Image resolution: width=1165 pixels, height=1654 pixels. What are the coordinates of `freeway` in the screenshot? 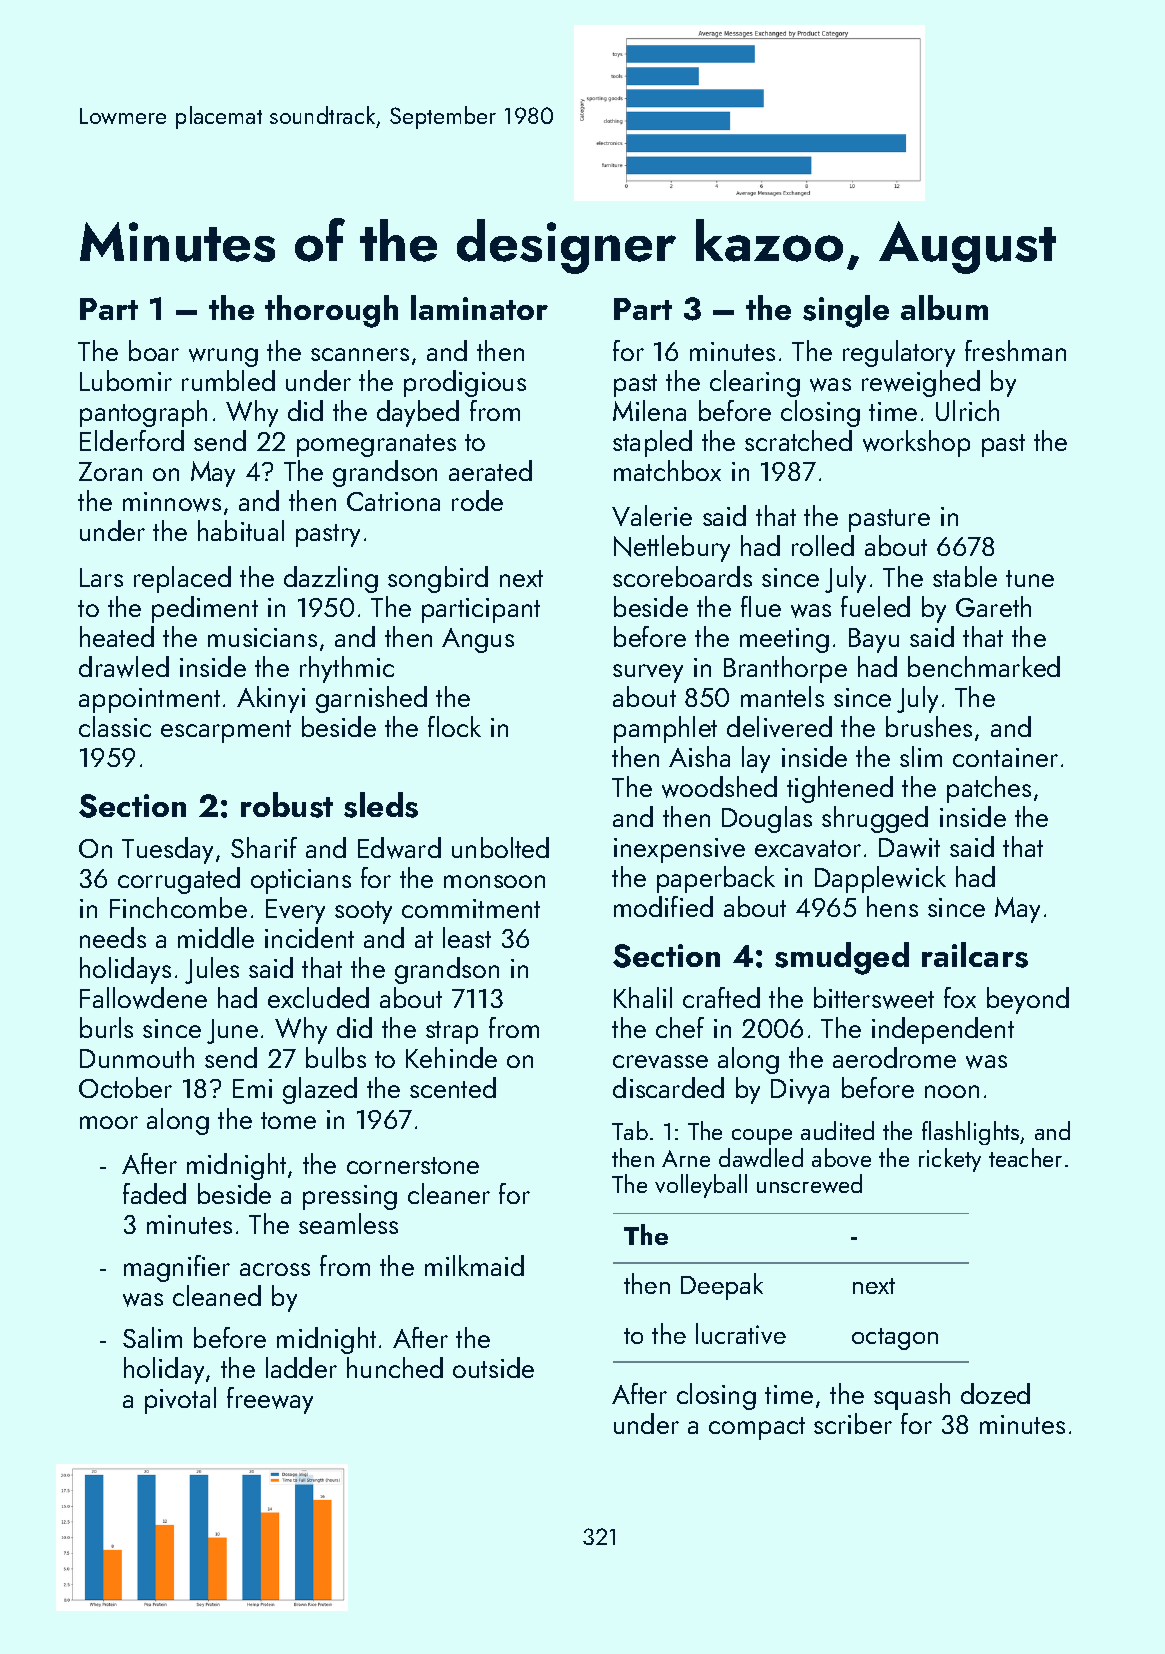 It's located at (270, 1400).
